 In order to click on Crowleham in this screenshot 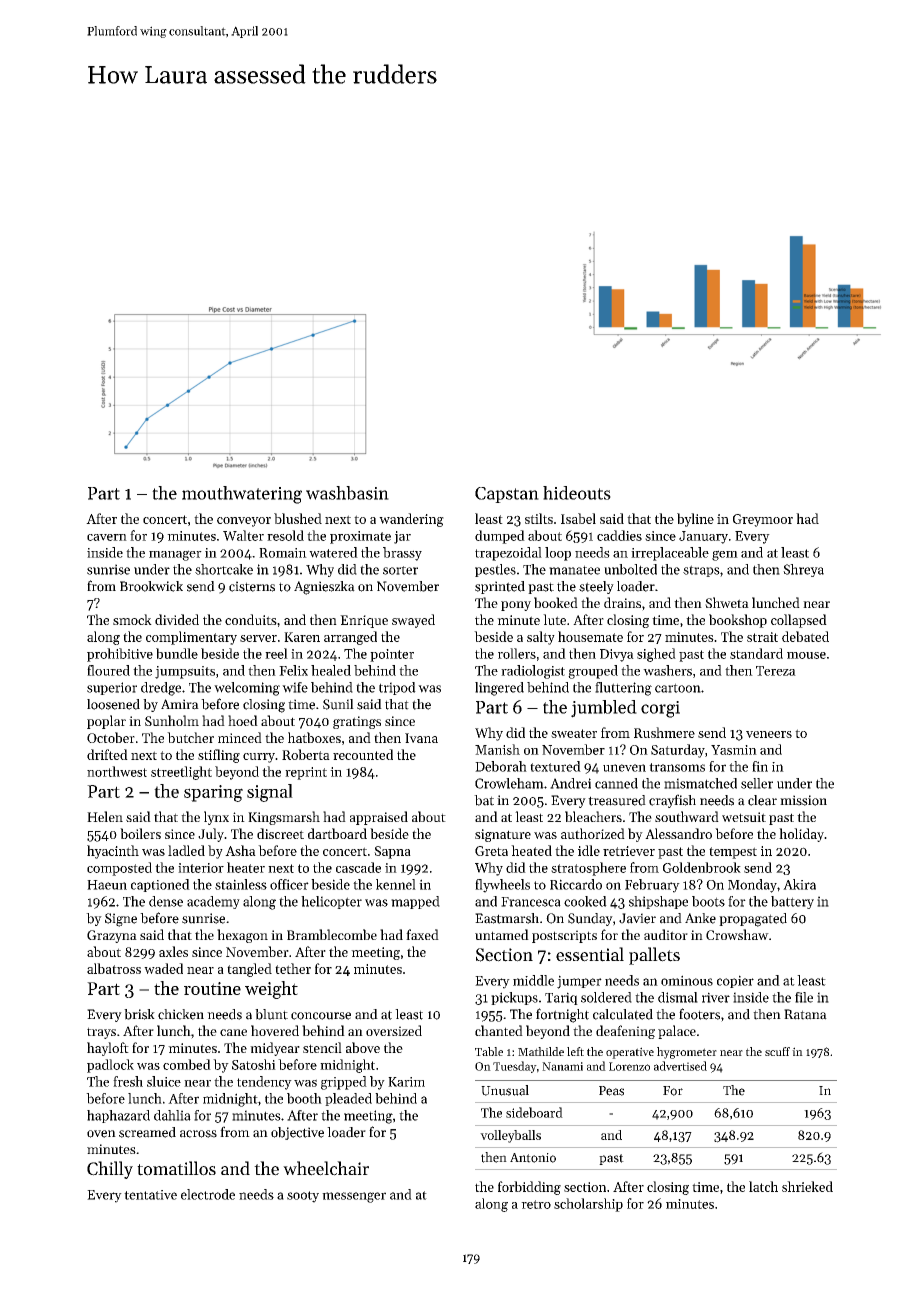, I will do `click(509, 783)`.
